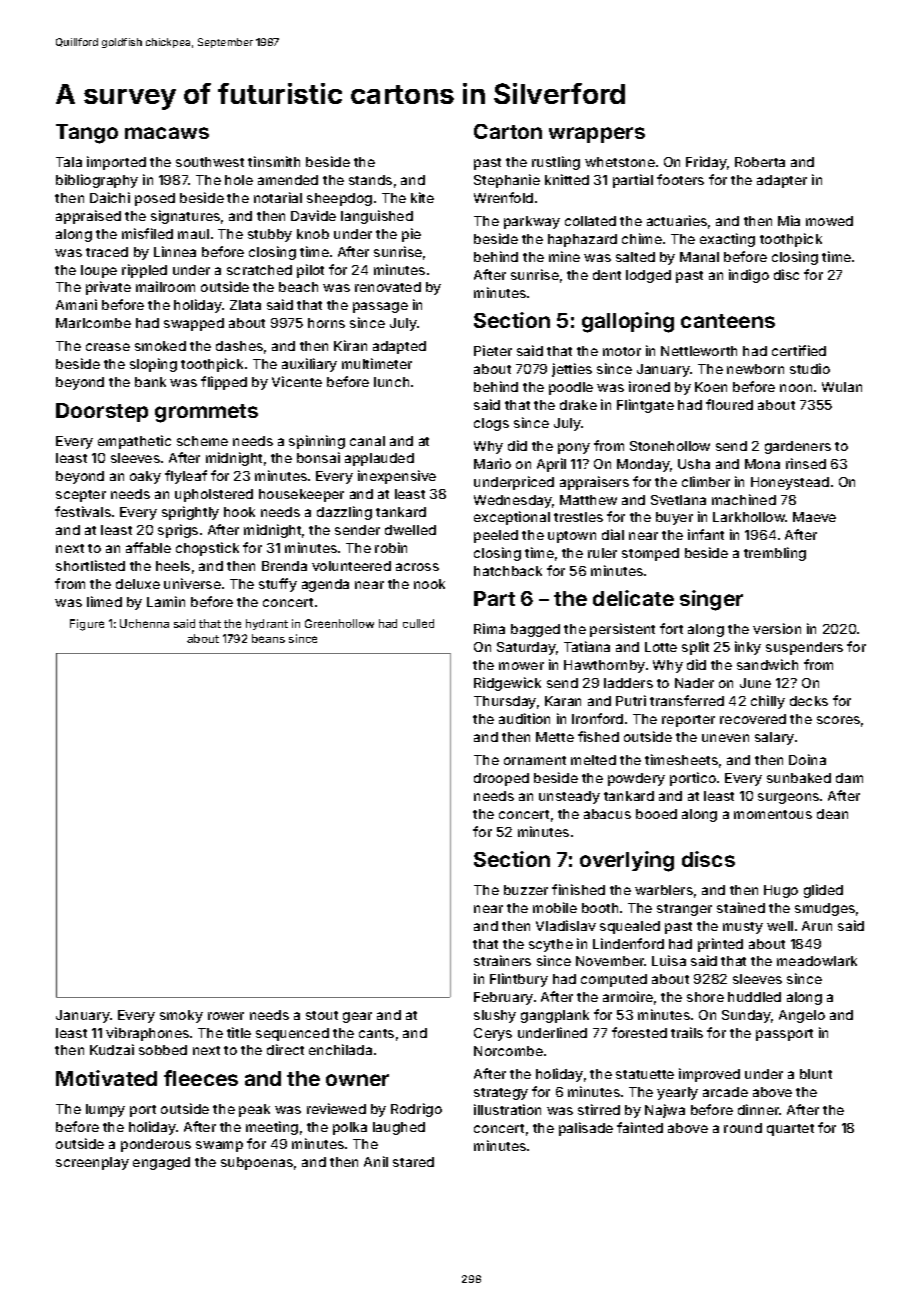 This screenshot has height=1308, width=924. What do you see at coordinates (201, 1078) in the screenshot?
I see `fleeces` at bounding box center [201, 1078].
